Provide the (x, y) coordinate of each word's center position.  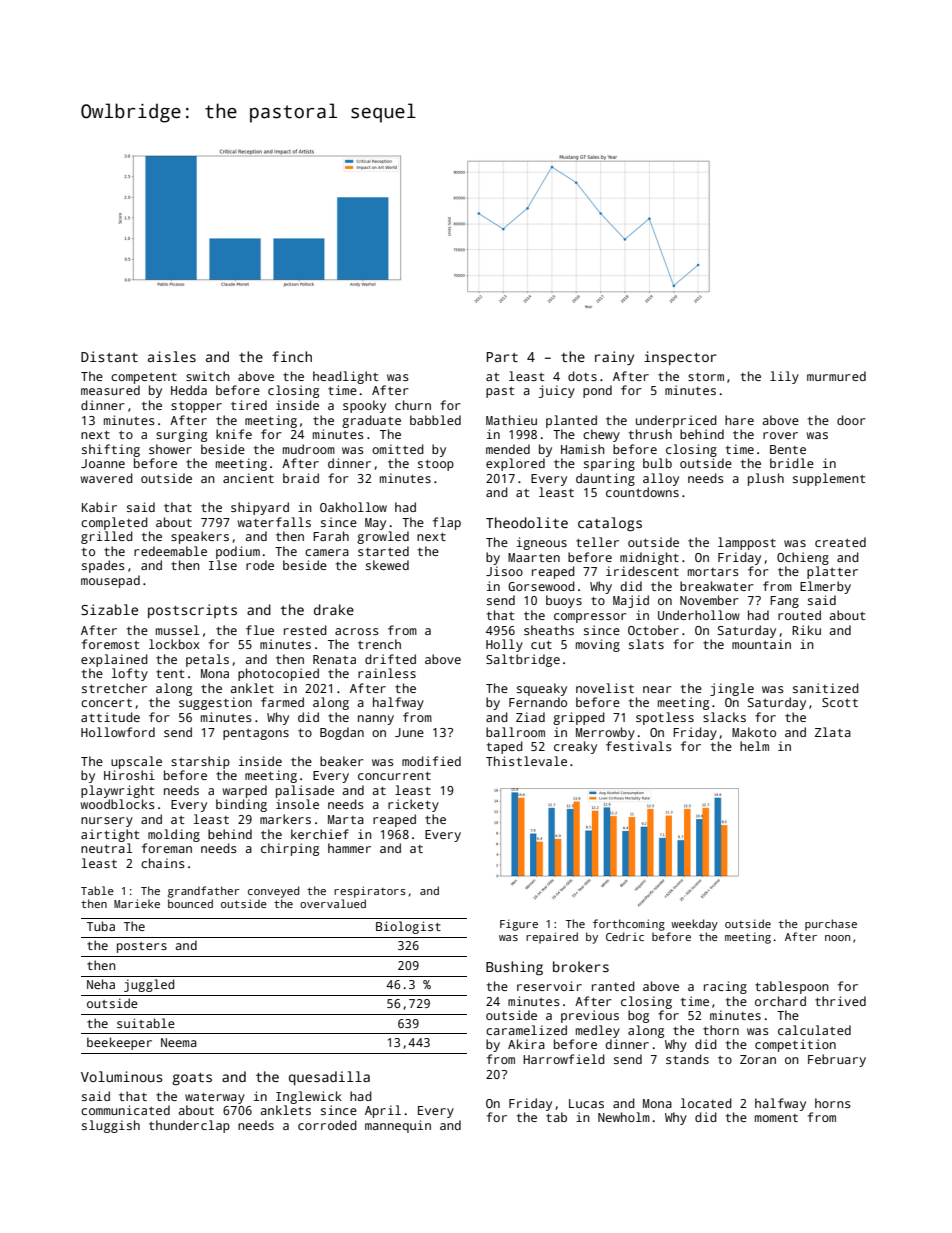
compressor (590, 618)
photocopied (278, 674)
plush (766, 479)
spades (103, 566)
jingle (732, 689)
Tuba (101, 926)
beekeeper (119, 1043)
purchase (831, 925)
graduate (371, 421)
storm (706, 377)
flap (447, 523)
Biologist (408, 927)
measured (110, 390)
